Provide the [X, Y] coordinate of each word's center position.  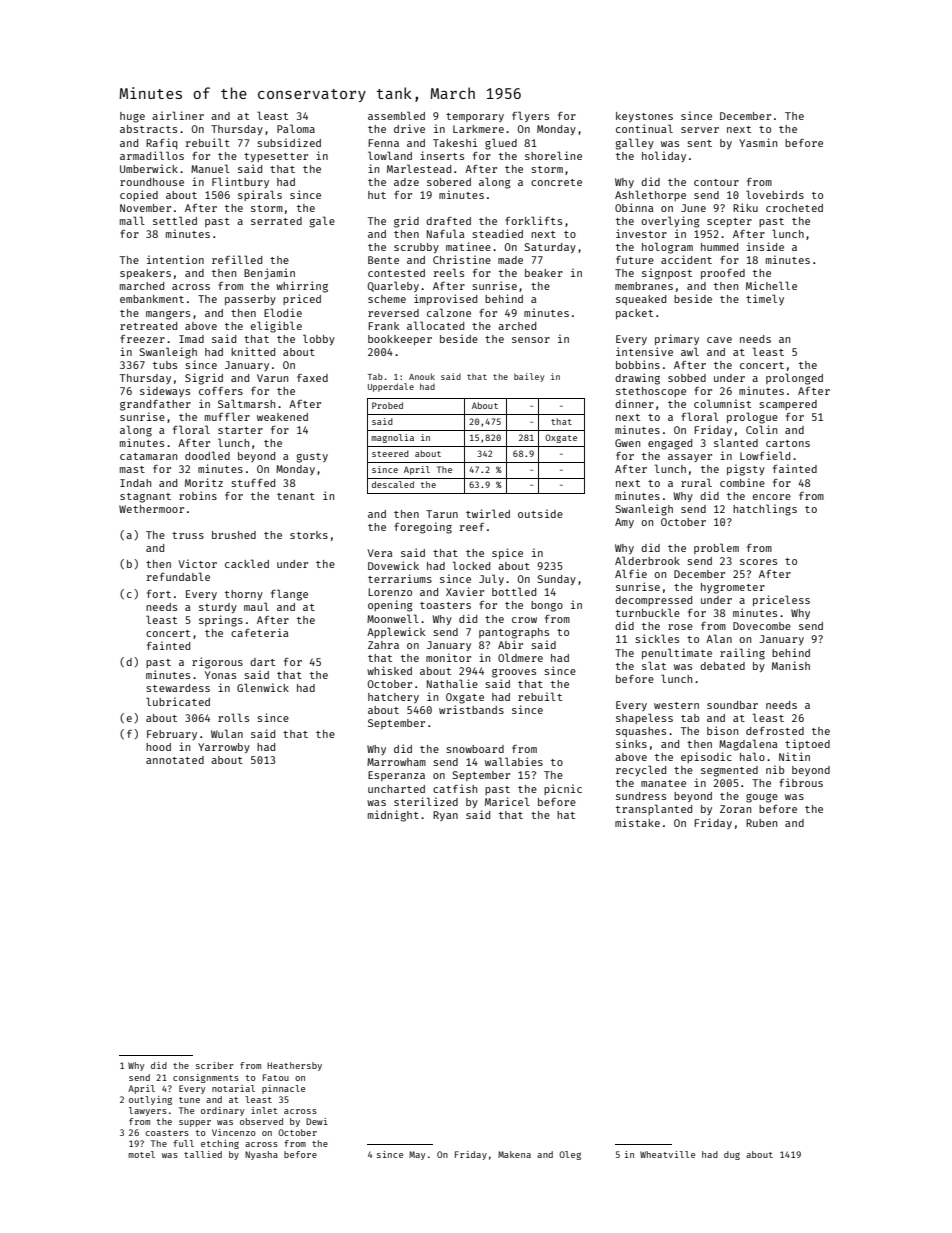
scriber [215, 1065]
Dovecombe [762, 626]
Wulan [227, 733]
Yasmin [758, 142]
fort [159, 594]
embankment [152, 299]
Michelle [771, 285]
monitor [448, 657]
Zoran [735, 809]
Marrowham [396, 762]
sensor [531, 340]
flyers [530, 116]
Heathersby [294, 1066]
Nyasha [261, 1155]
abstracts [148, 129]
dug [732, 1155]
